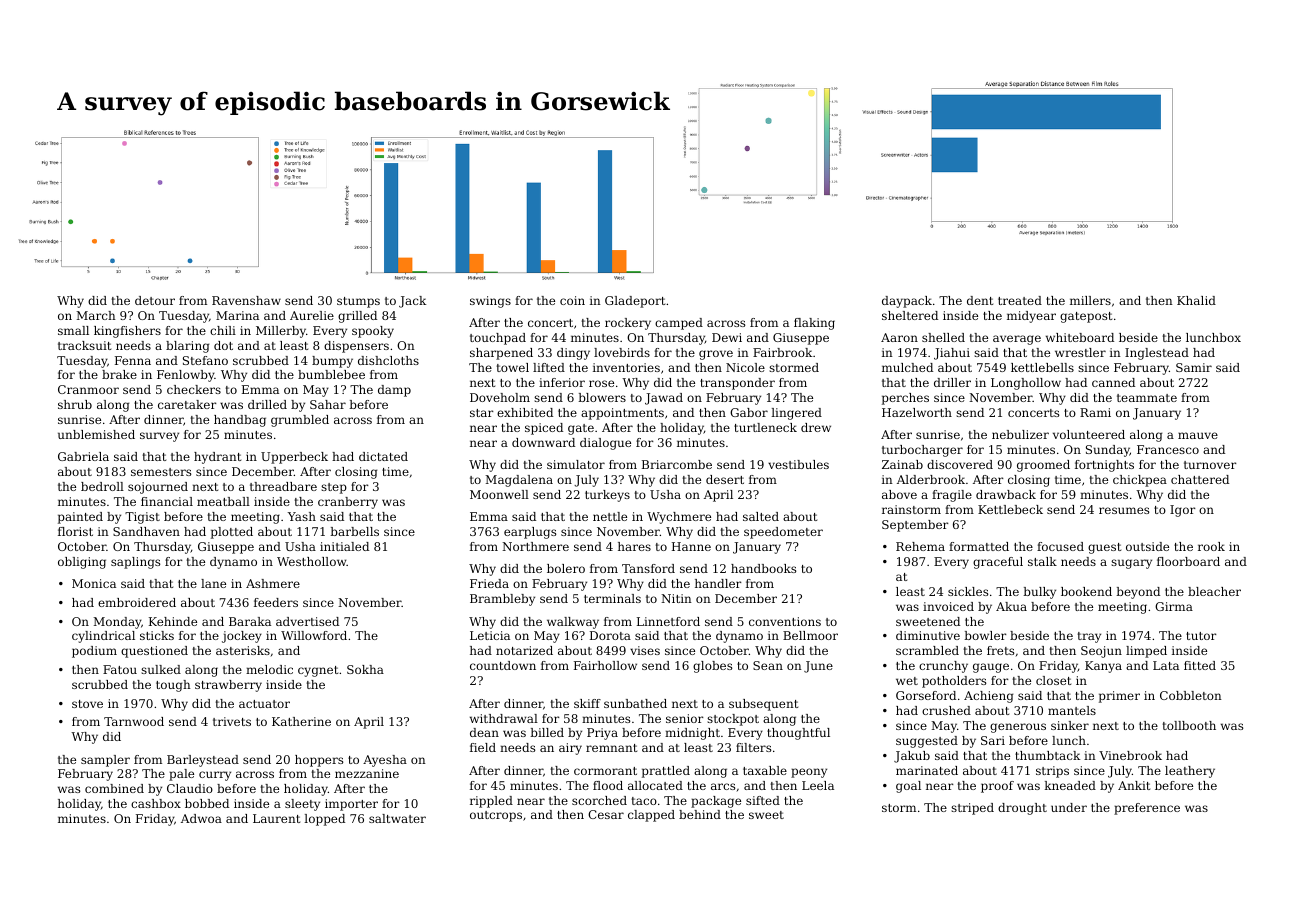  Describe the element at coordinates (572, 300) in the page. I see `coin` at that location.
